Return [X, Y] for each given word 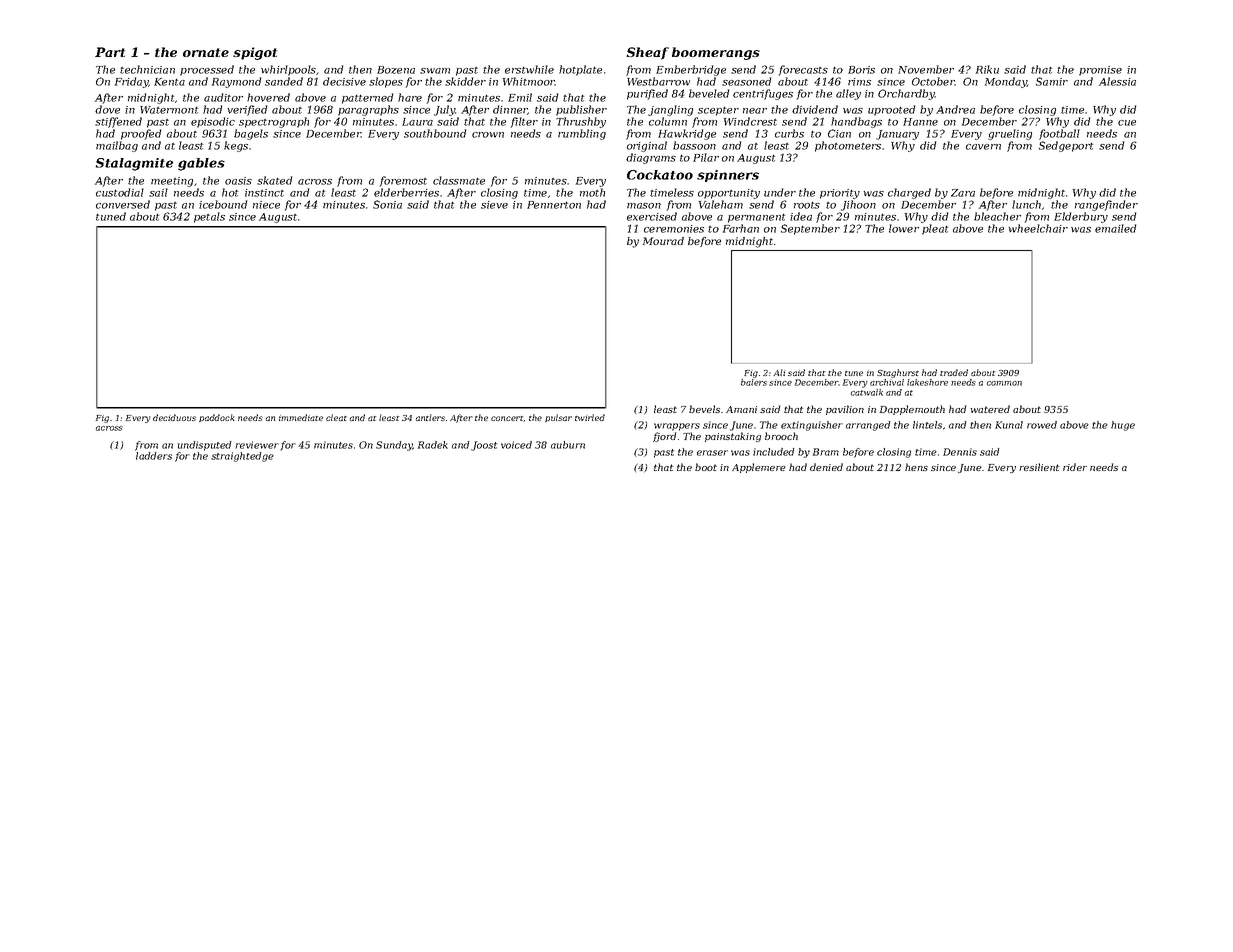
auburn [568, 445]
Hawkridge [687, 134]
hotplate [580, 70]
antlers [430, 417]
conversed [123, 204]
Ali [779, 372]
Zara [963, 193]
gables [201, 164]
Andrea [955, 109]
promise [1100, 71]
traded [954, 372]
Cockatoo [660, 175]
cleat [336, 417]
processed [207, 70]
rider [1075, 467]
